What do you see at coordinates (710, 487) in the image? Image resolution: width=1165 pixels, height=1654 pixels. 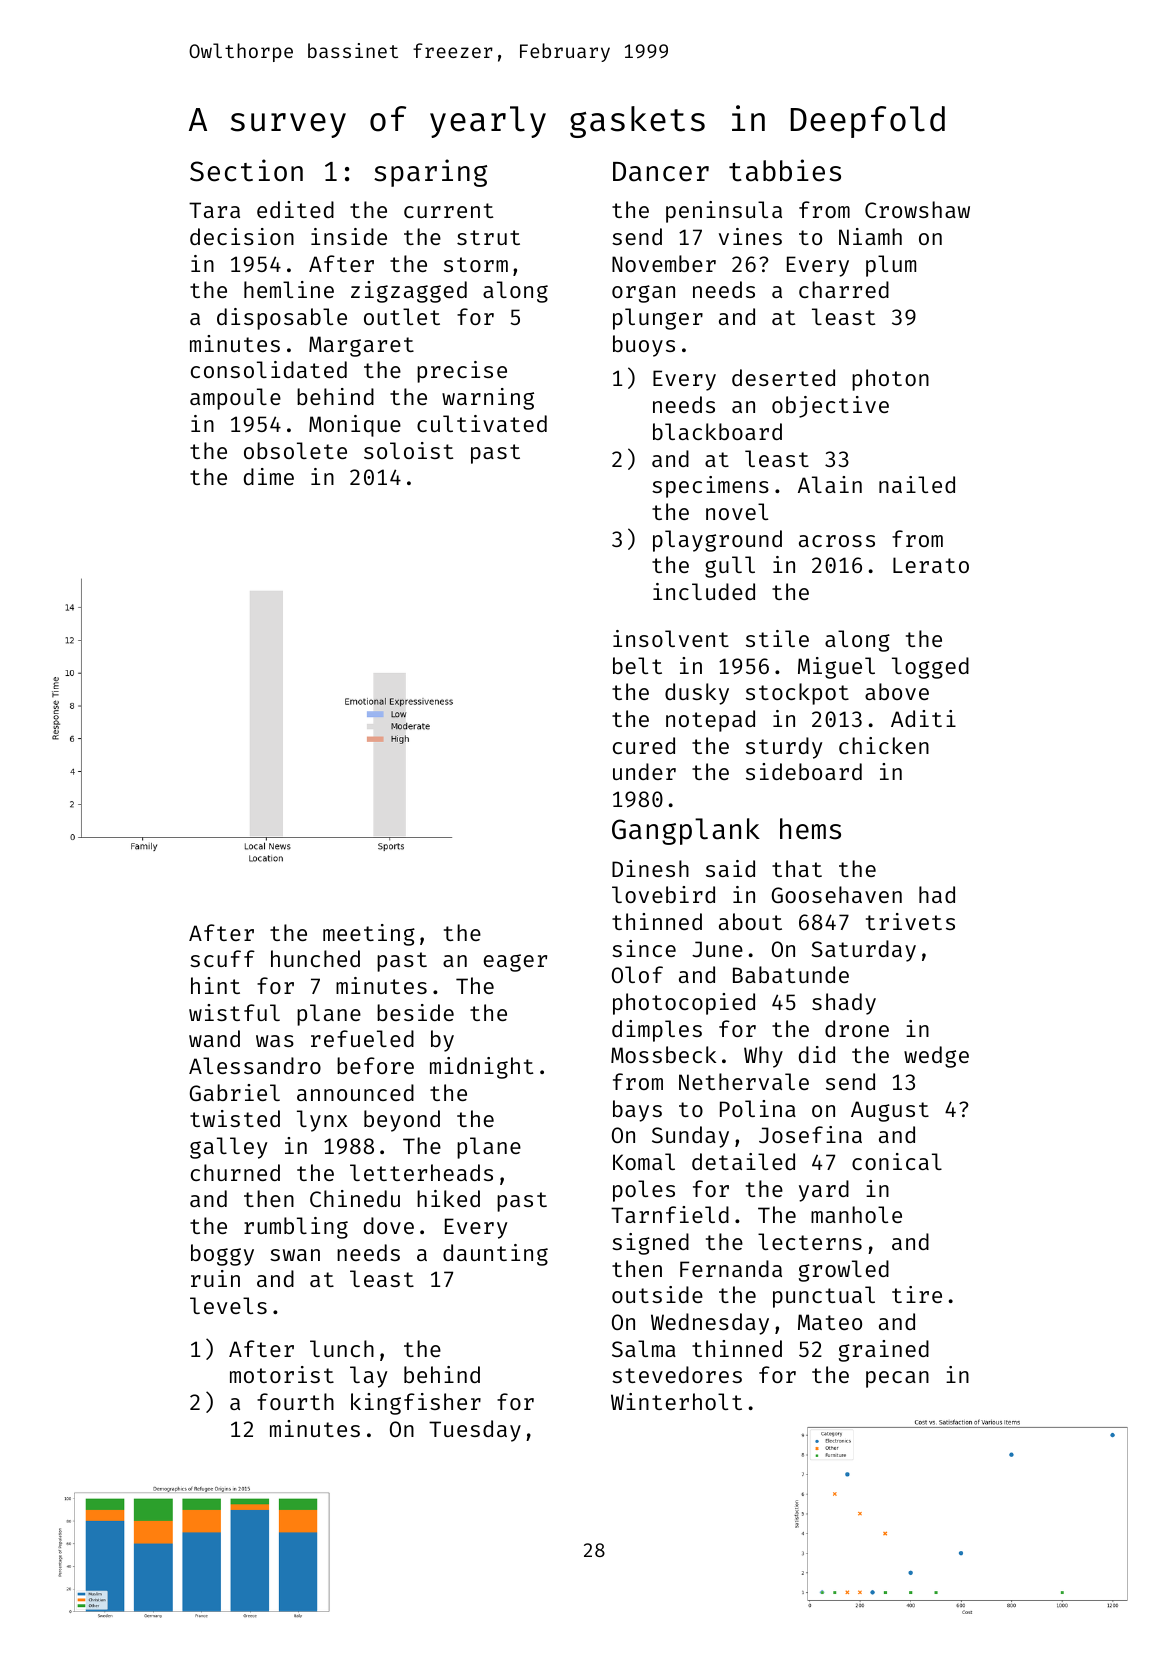 I see `specimens` at bounding box center [710, 487].
